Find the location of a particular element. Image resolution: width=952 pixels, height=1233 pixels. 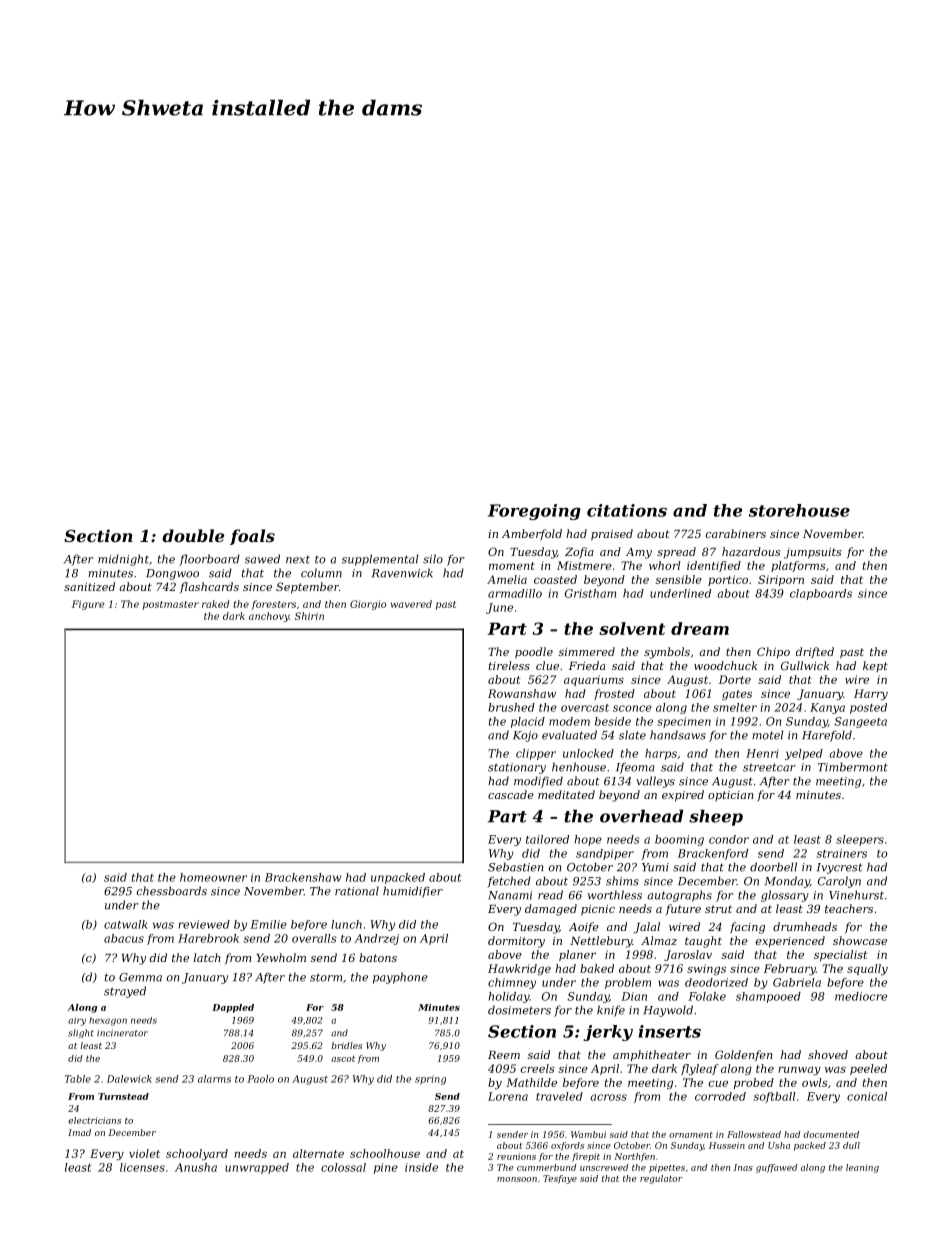

henhouse is located at coordinates (579, 767).
